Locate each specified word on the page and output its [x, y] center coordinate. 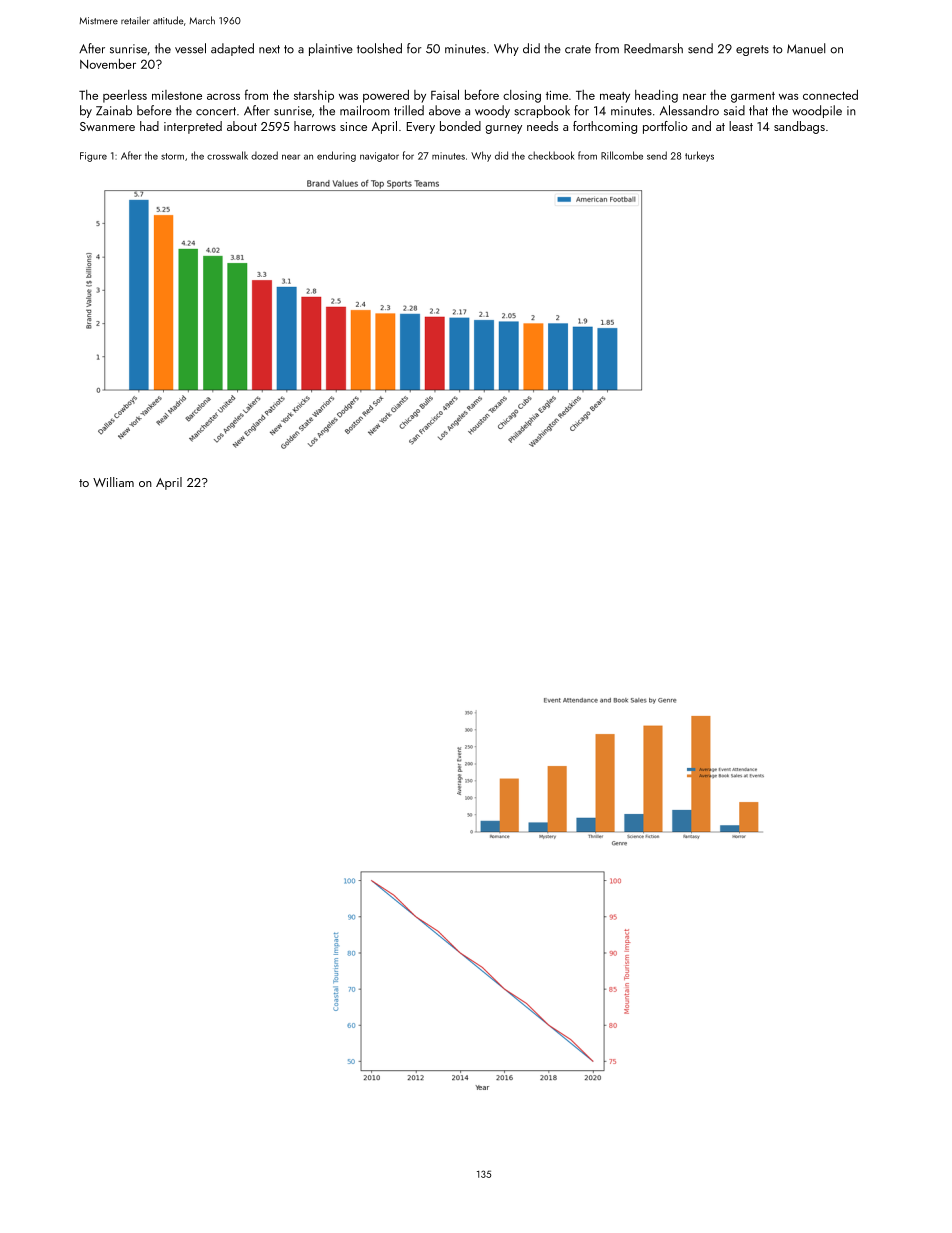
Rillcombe [622, 155]
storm [172, 156]
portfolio [665, 127]
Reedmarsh [653, 48]
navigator [379, 157]
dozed [264, 155]
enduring [336, 156]
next [269, 49]
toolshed [379, 48]
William [113, 482]
